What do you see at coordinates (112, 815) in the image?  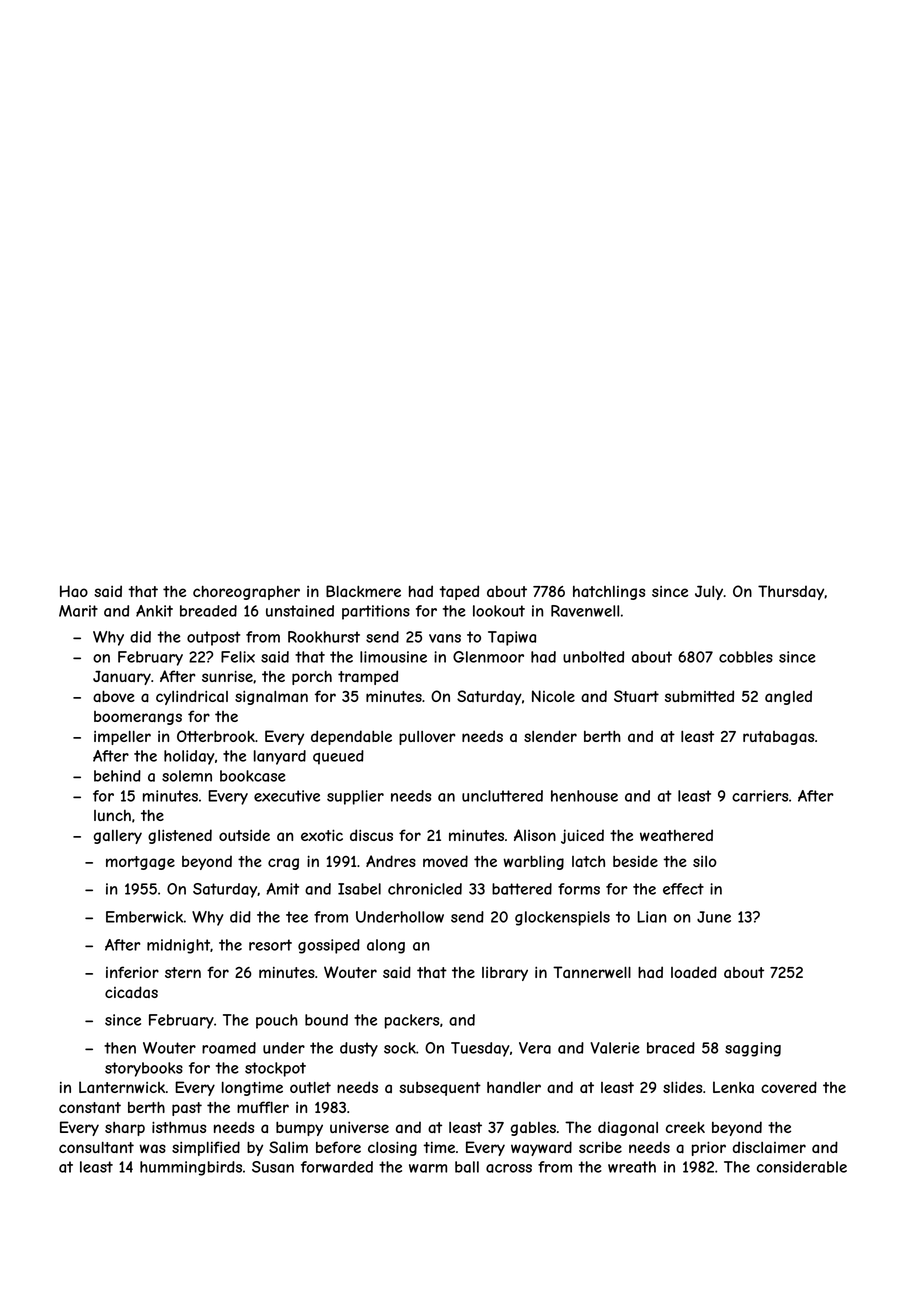 I see `lunch` at bounding box center [112, 815].
